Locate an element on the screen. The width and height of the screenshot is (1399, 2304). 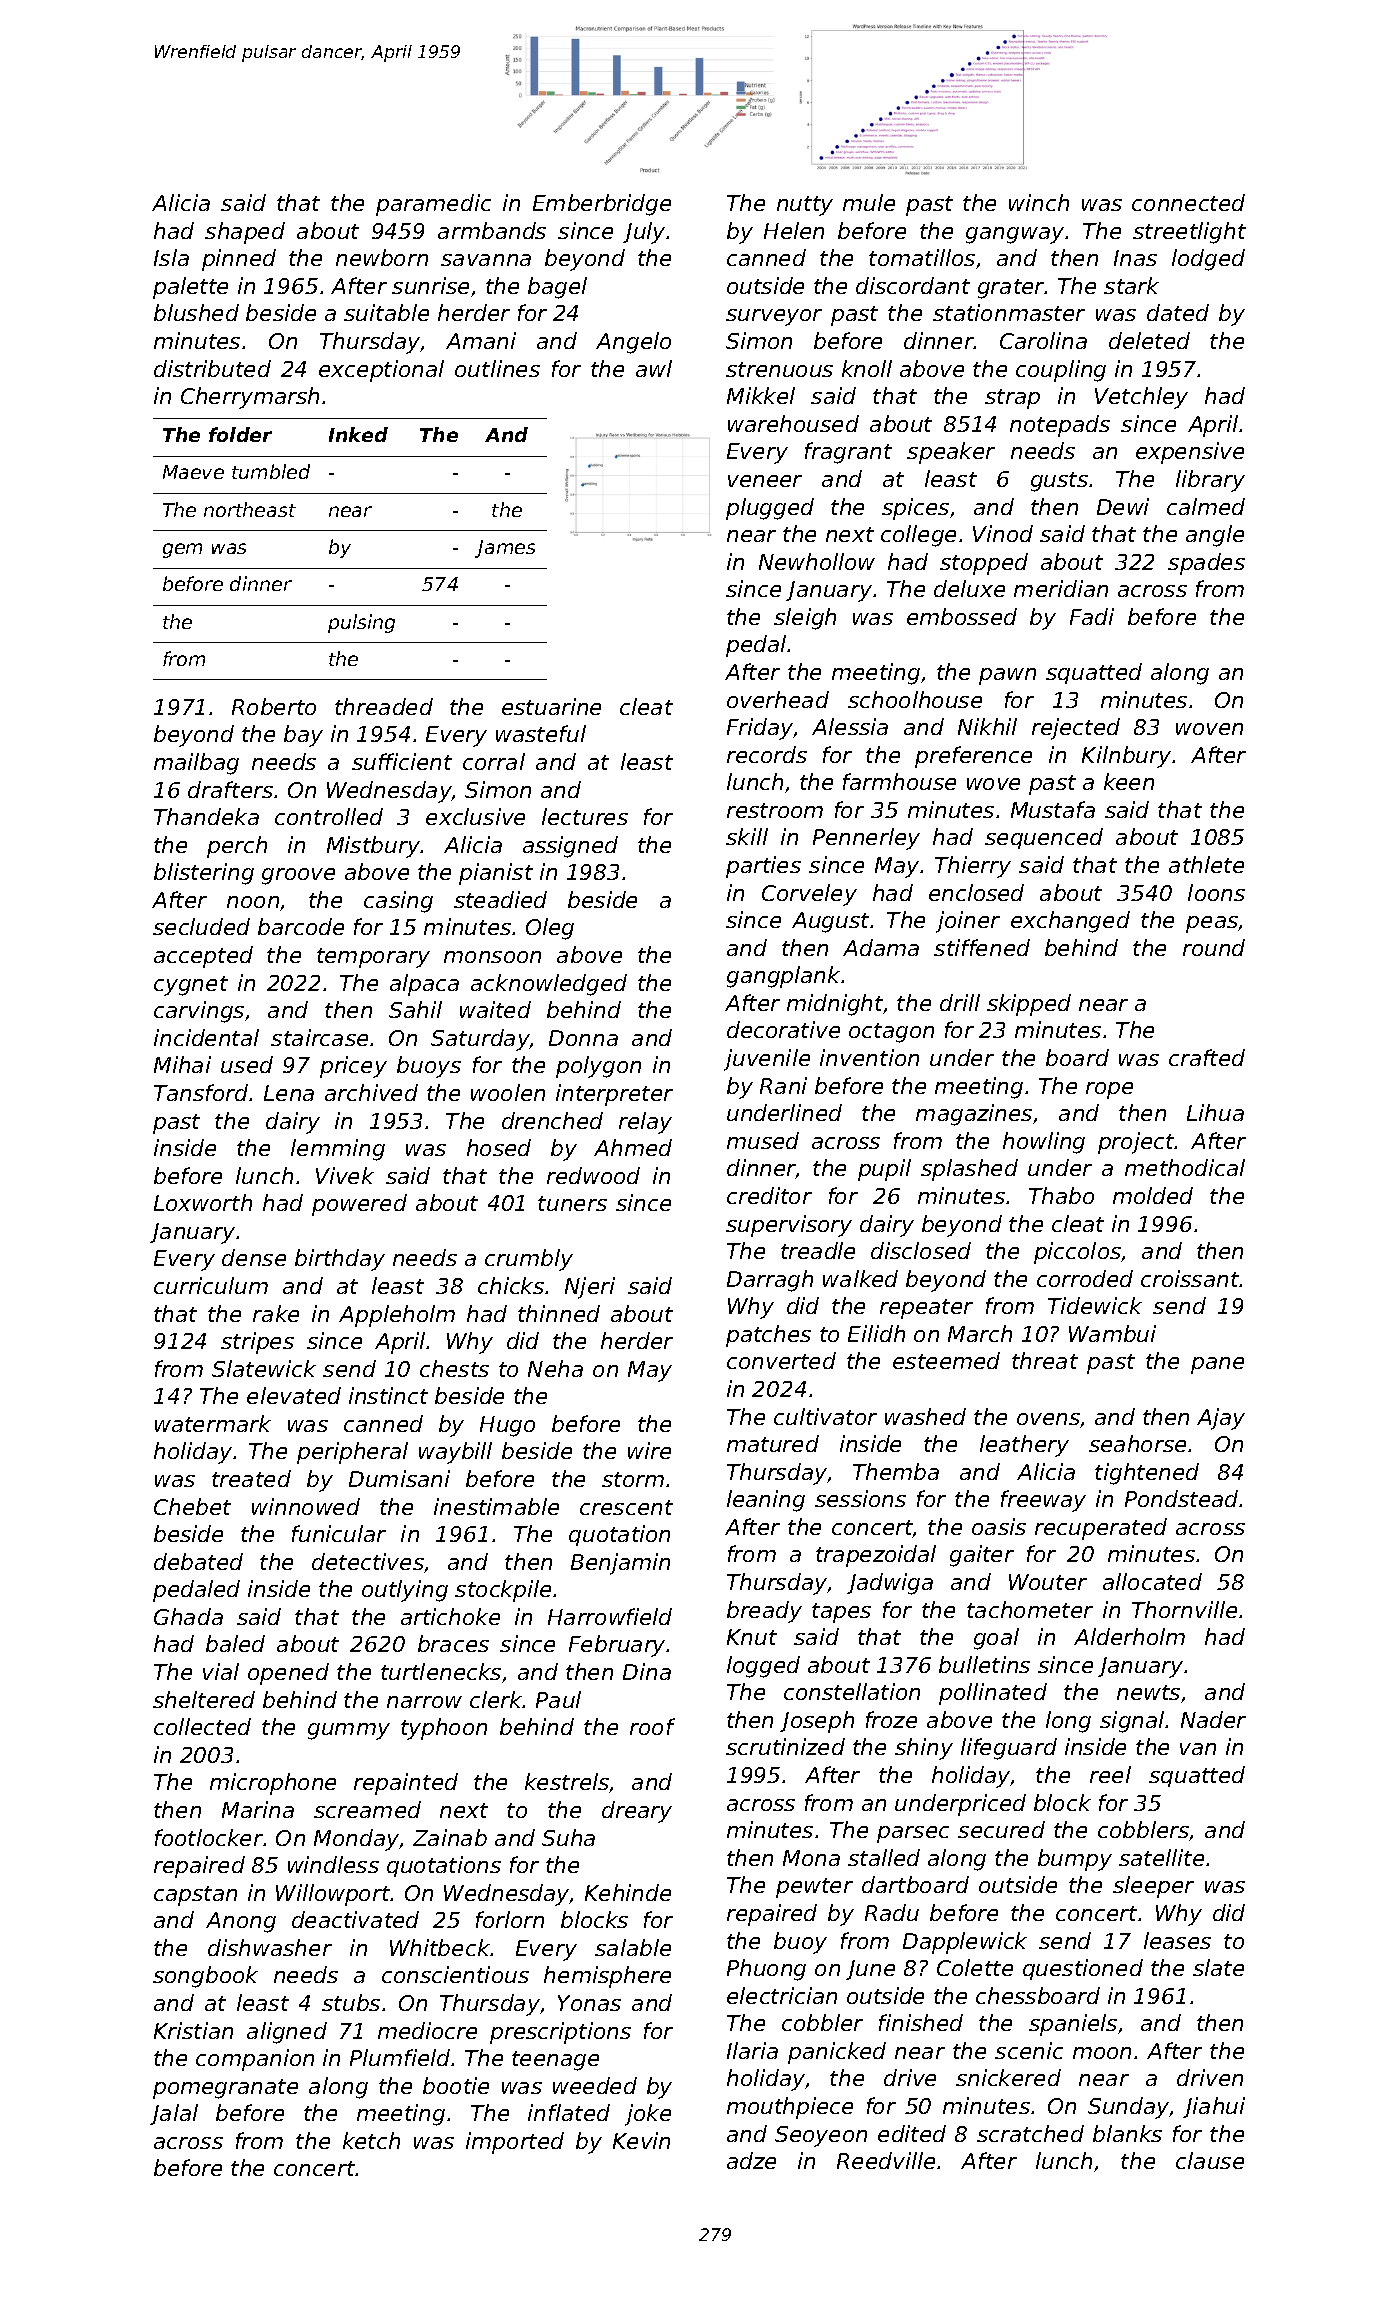
tuners is located at coordinates (572, 1203).
